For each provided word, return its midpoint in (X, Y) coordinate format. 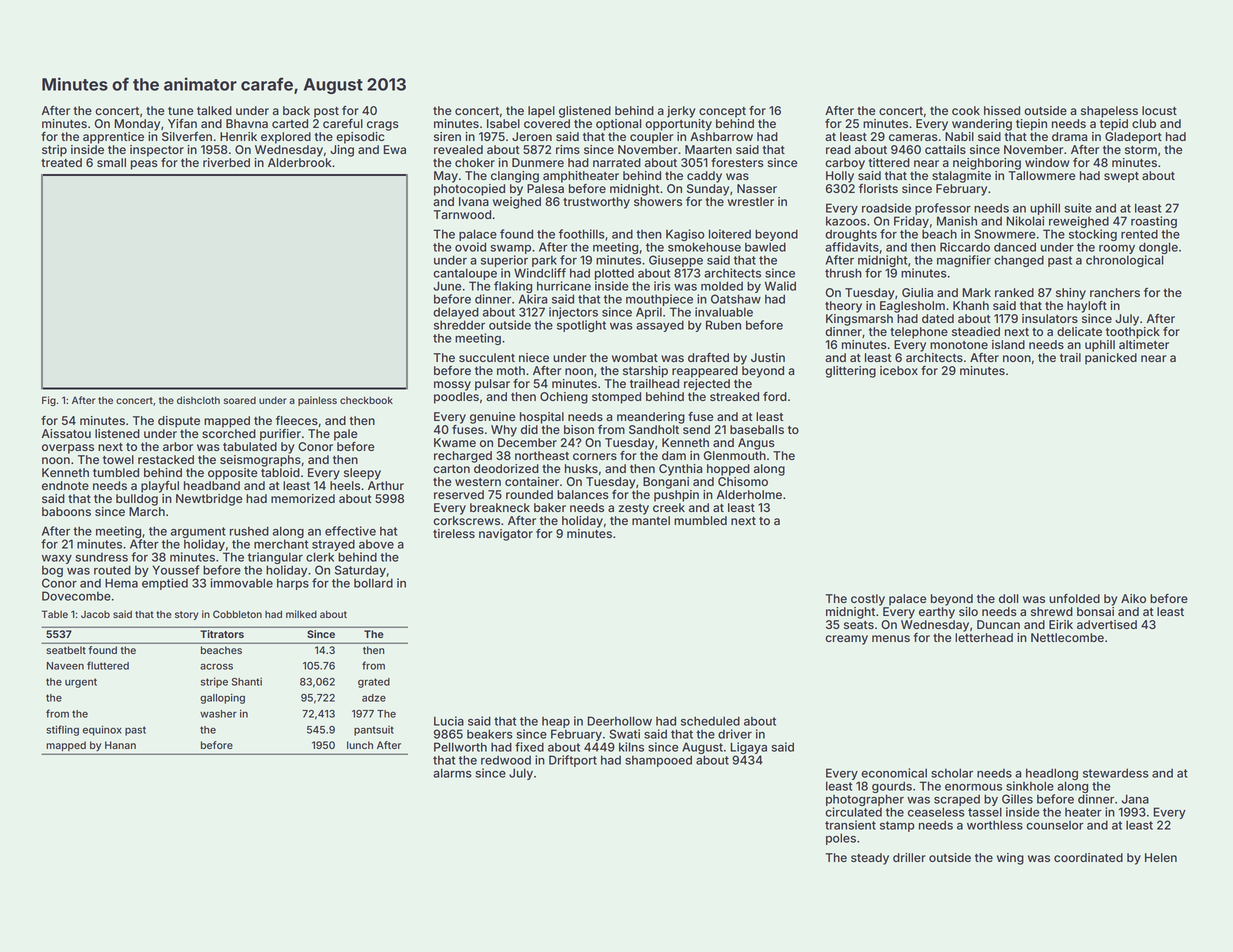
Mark (976, 292)
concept (722, 112)
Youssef (175, 570)
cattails (945, 149)
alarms (452, 773)
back (296, 110)
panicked (1111, 359)
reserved (459, 494)
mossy (452, 386)
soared (240, 400)
